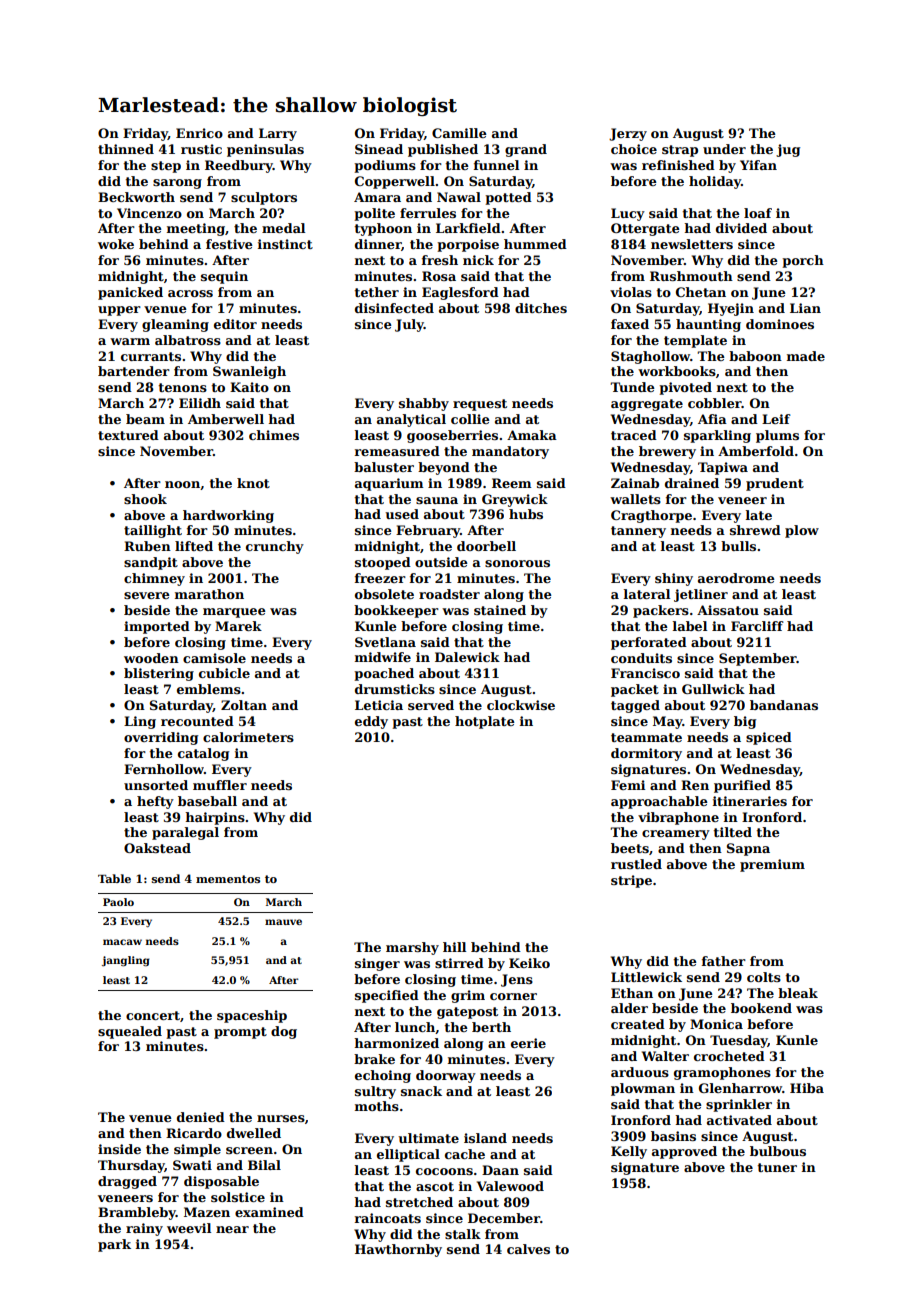 The width and height of the screenshot is (924, 1308). What do you see at coordinates (504, 1218) in the screenshot?
I see `December` at bounding box center [504, 1218].
